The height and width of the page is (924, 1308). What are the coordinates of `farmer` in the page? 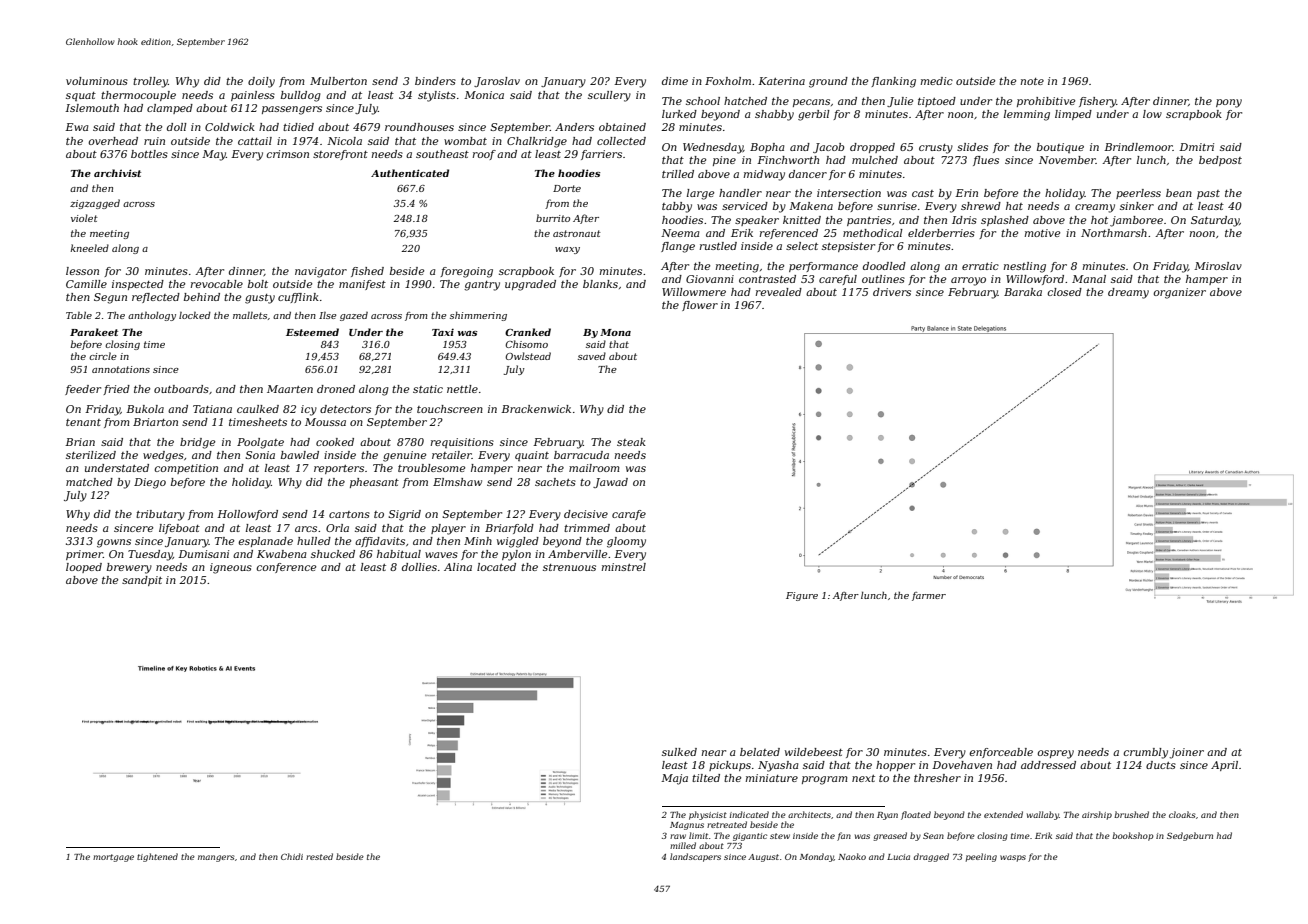 It's located at (929, 596).
